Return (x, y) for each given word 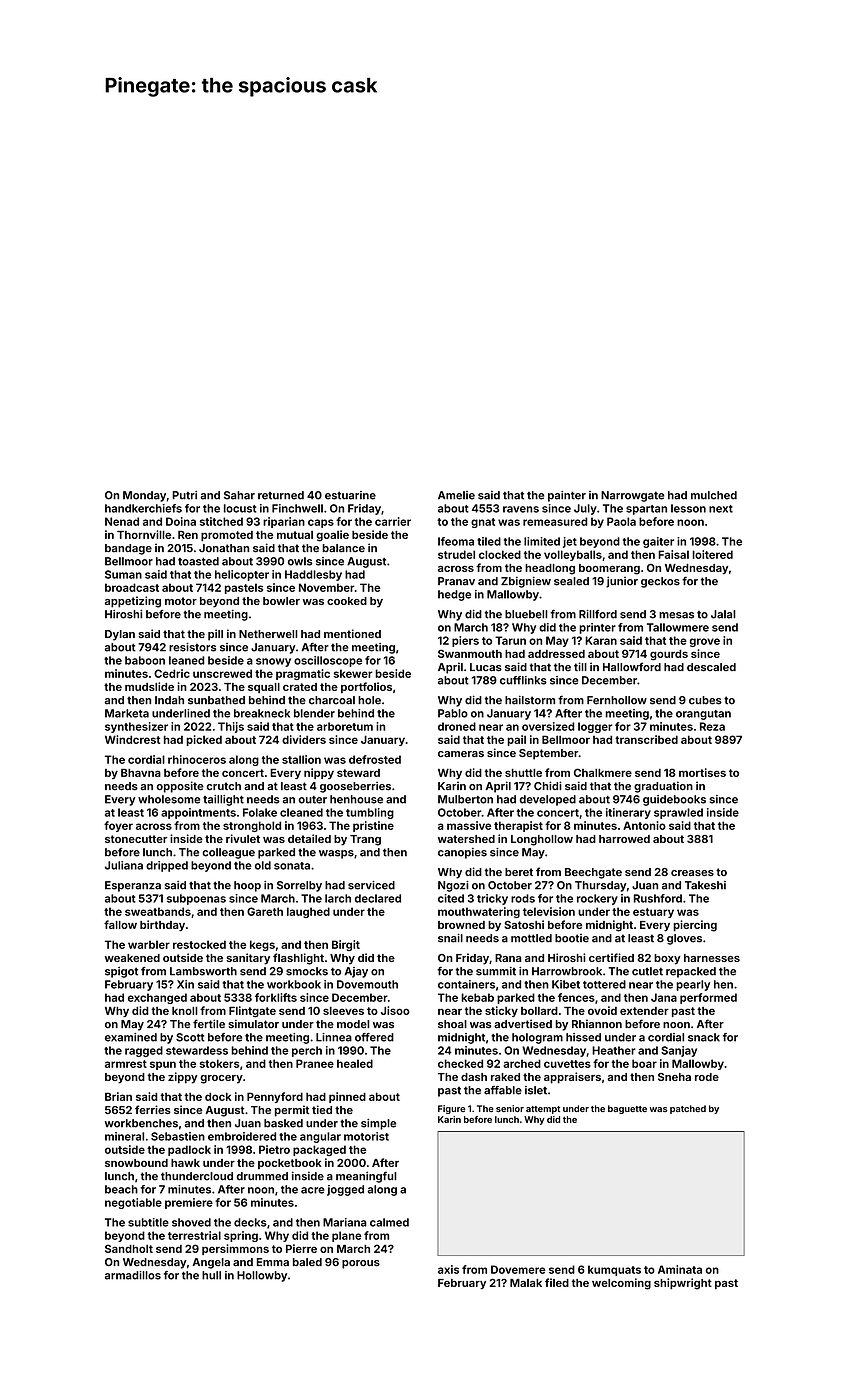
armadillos (133, 1275)
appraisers (572, 1078)
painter (567, 496)
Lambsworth (203, 971)
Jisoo (395, 1010)
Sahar (239, 495)
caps (321, 523)
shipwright (683, 1284)
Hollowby (262, 1276)
